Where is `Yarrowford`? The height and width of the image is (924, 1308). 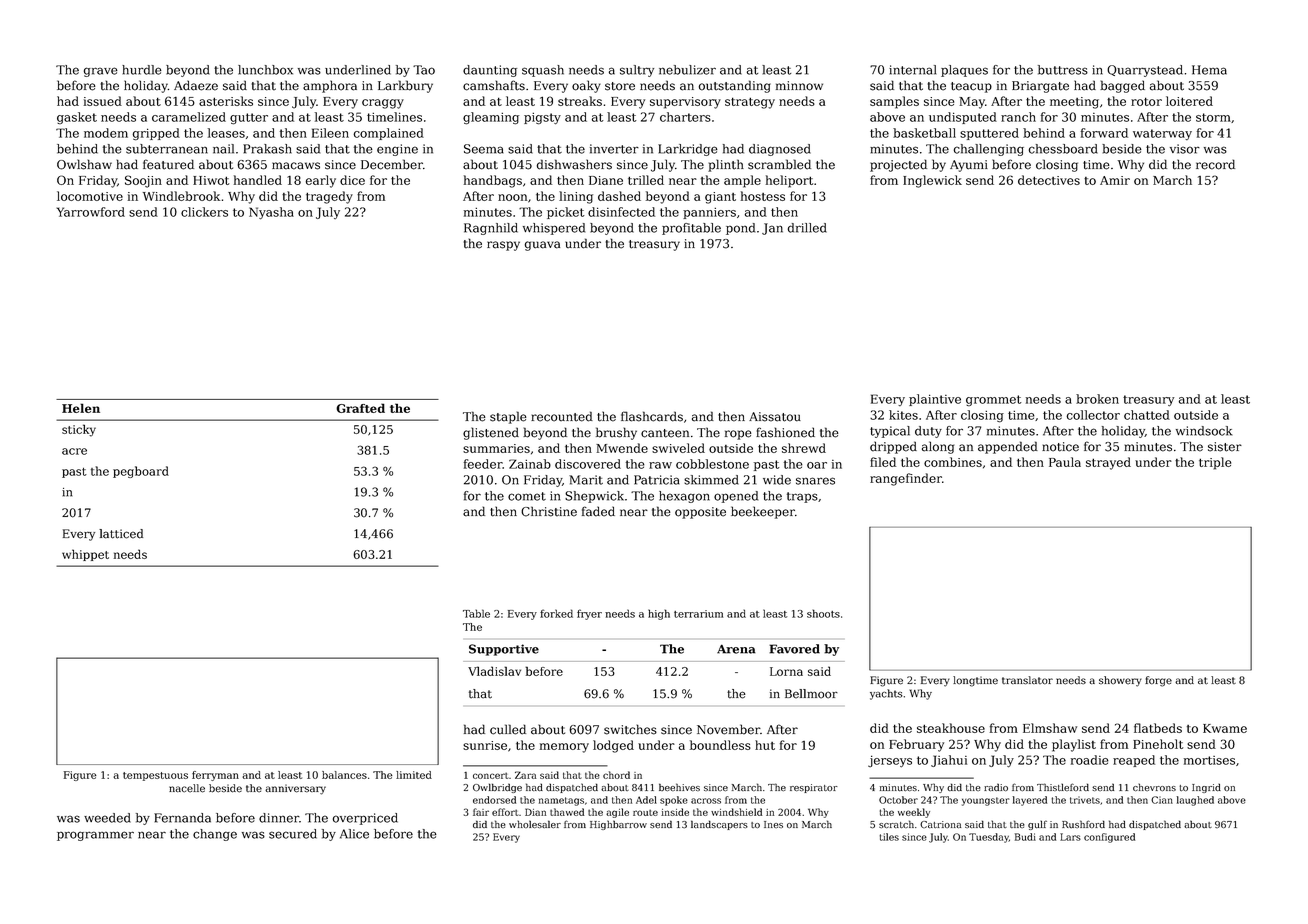
Yarrowford is located at coordinates (91, 212).
